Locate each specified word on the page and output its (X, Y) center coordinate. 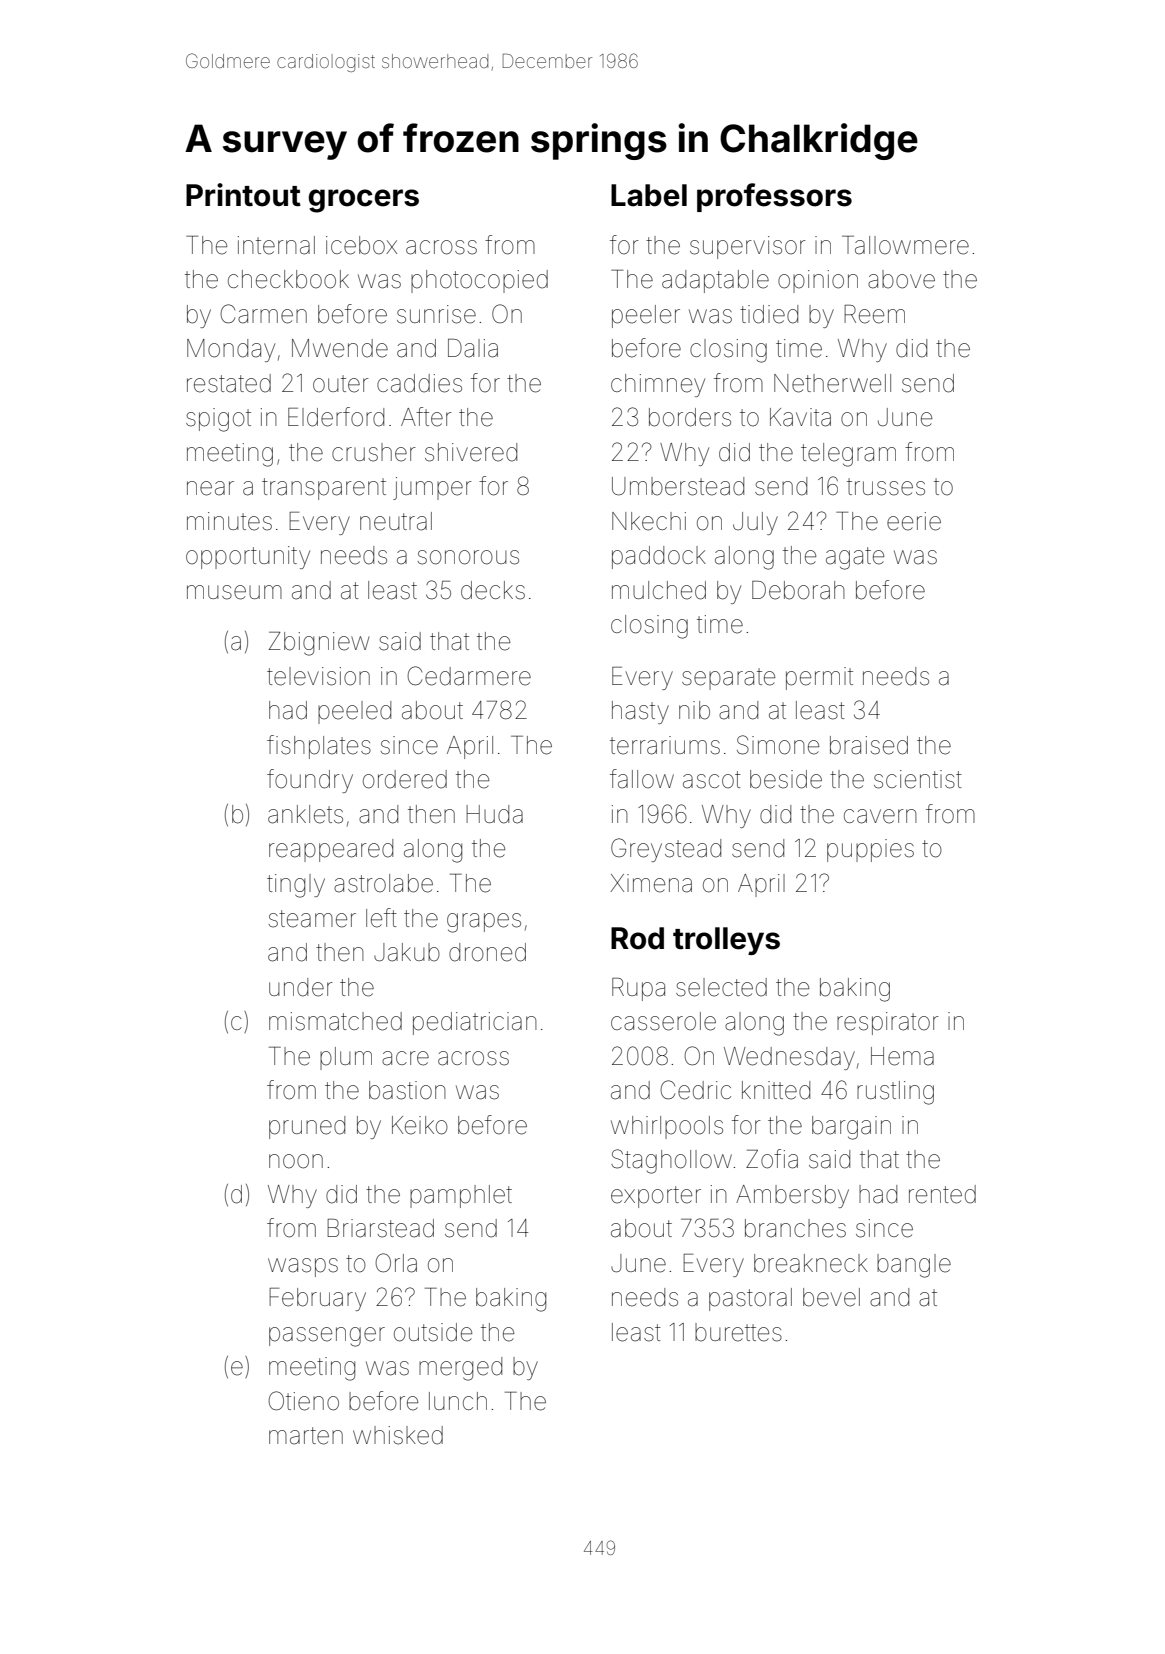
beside (786, 779)
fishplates (319, 747)
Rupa (638, 989)
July (755, 523)
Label (649, 195)
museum (234, 592)
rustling (895, 1093)
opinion (818, 281)
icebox (361, 245)
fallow (642, 779)
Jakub (407, 952)
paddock (659, 557)
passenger (327, 1337)
